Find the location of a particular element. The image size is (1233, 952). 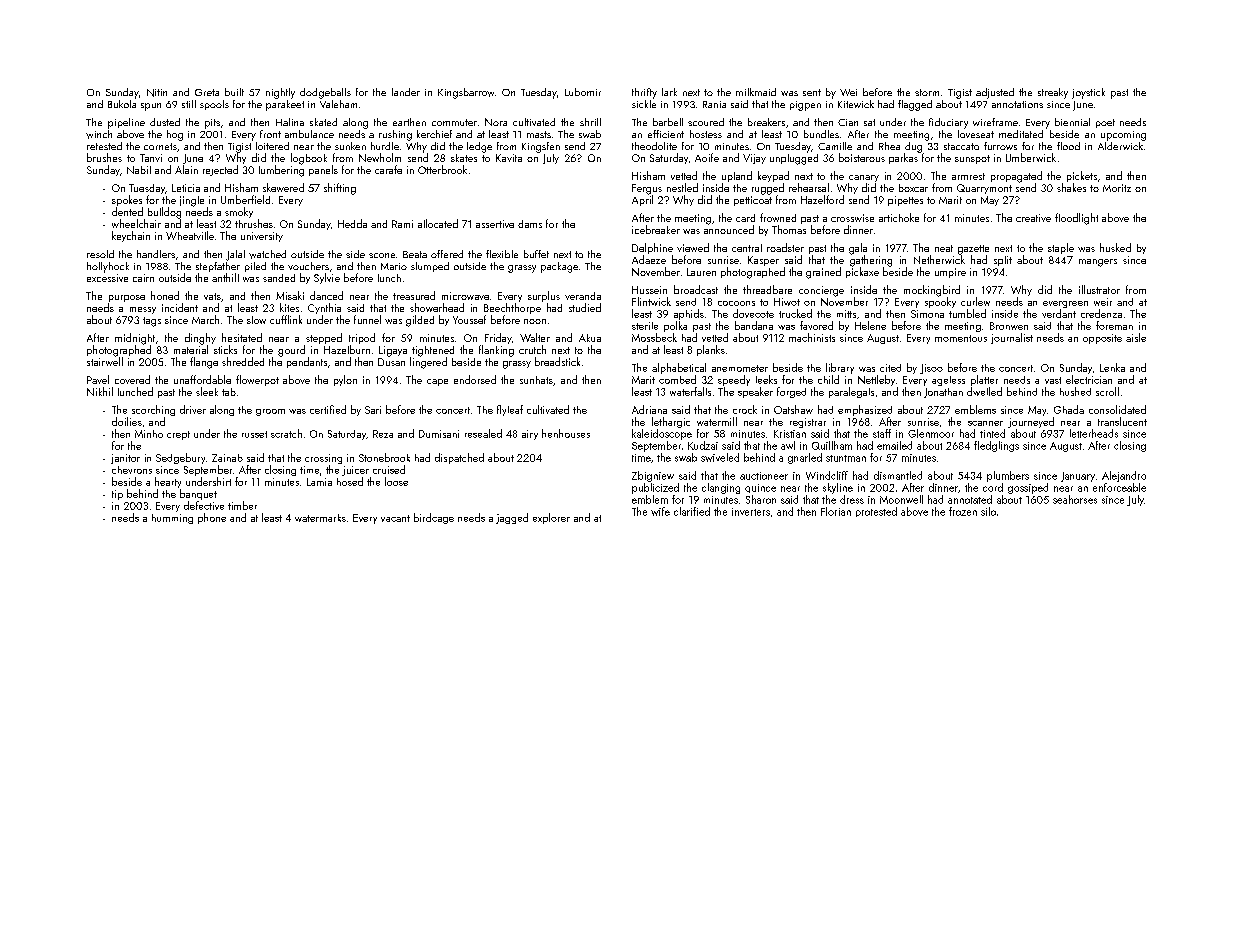

Lubomir is located at coordinates (583, 92).
